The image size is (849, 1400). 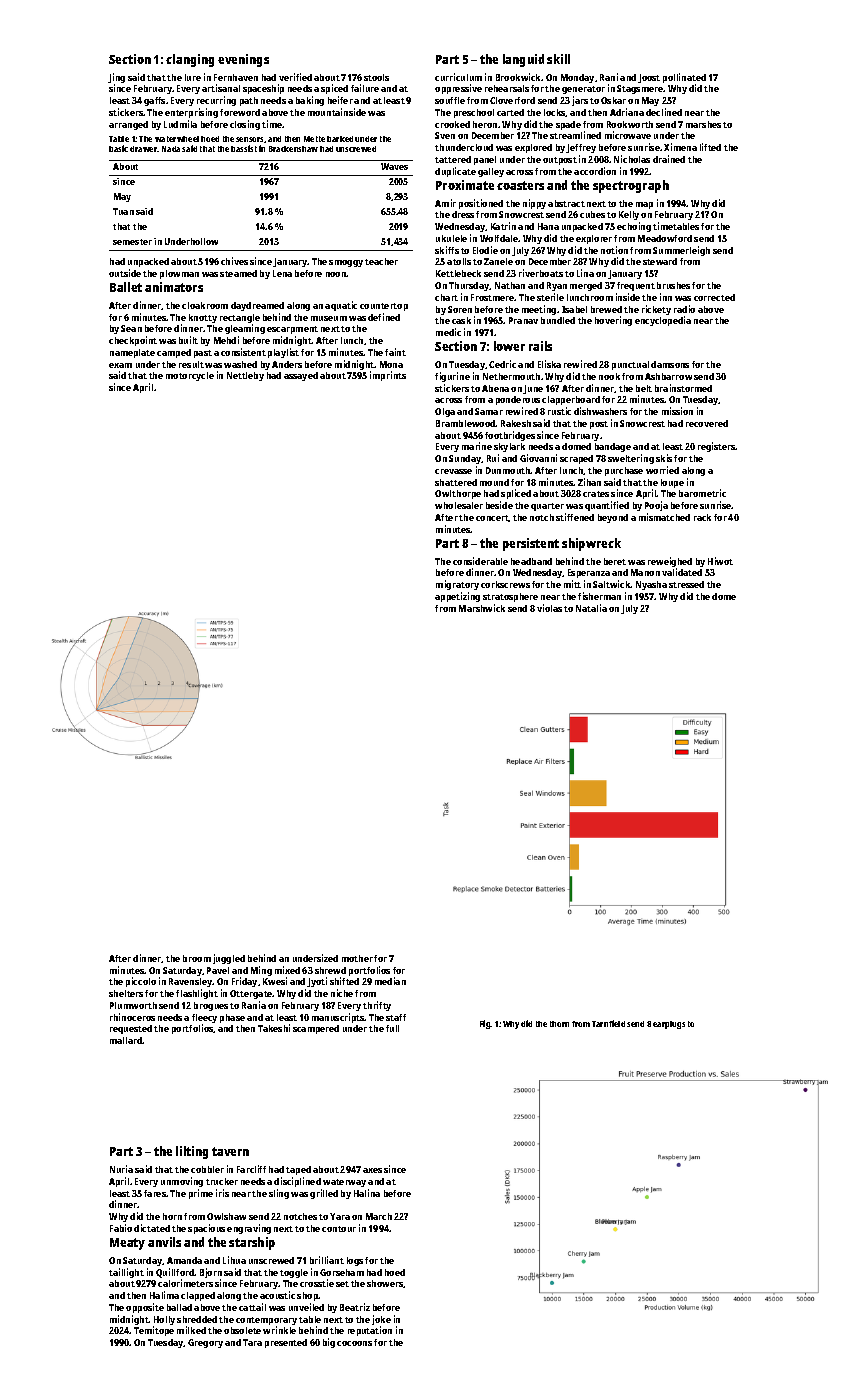 What do you see at coordinates (190, 60) in the screenshot?
I see `clanging` at bounding box center [190, 60].
